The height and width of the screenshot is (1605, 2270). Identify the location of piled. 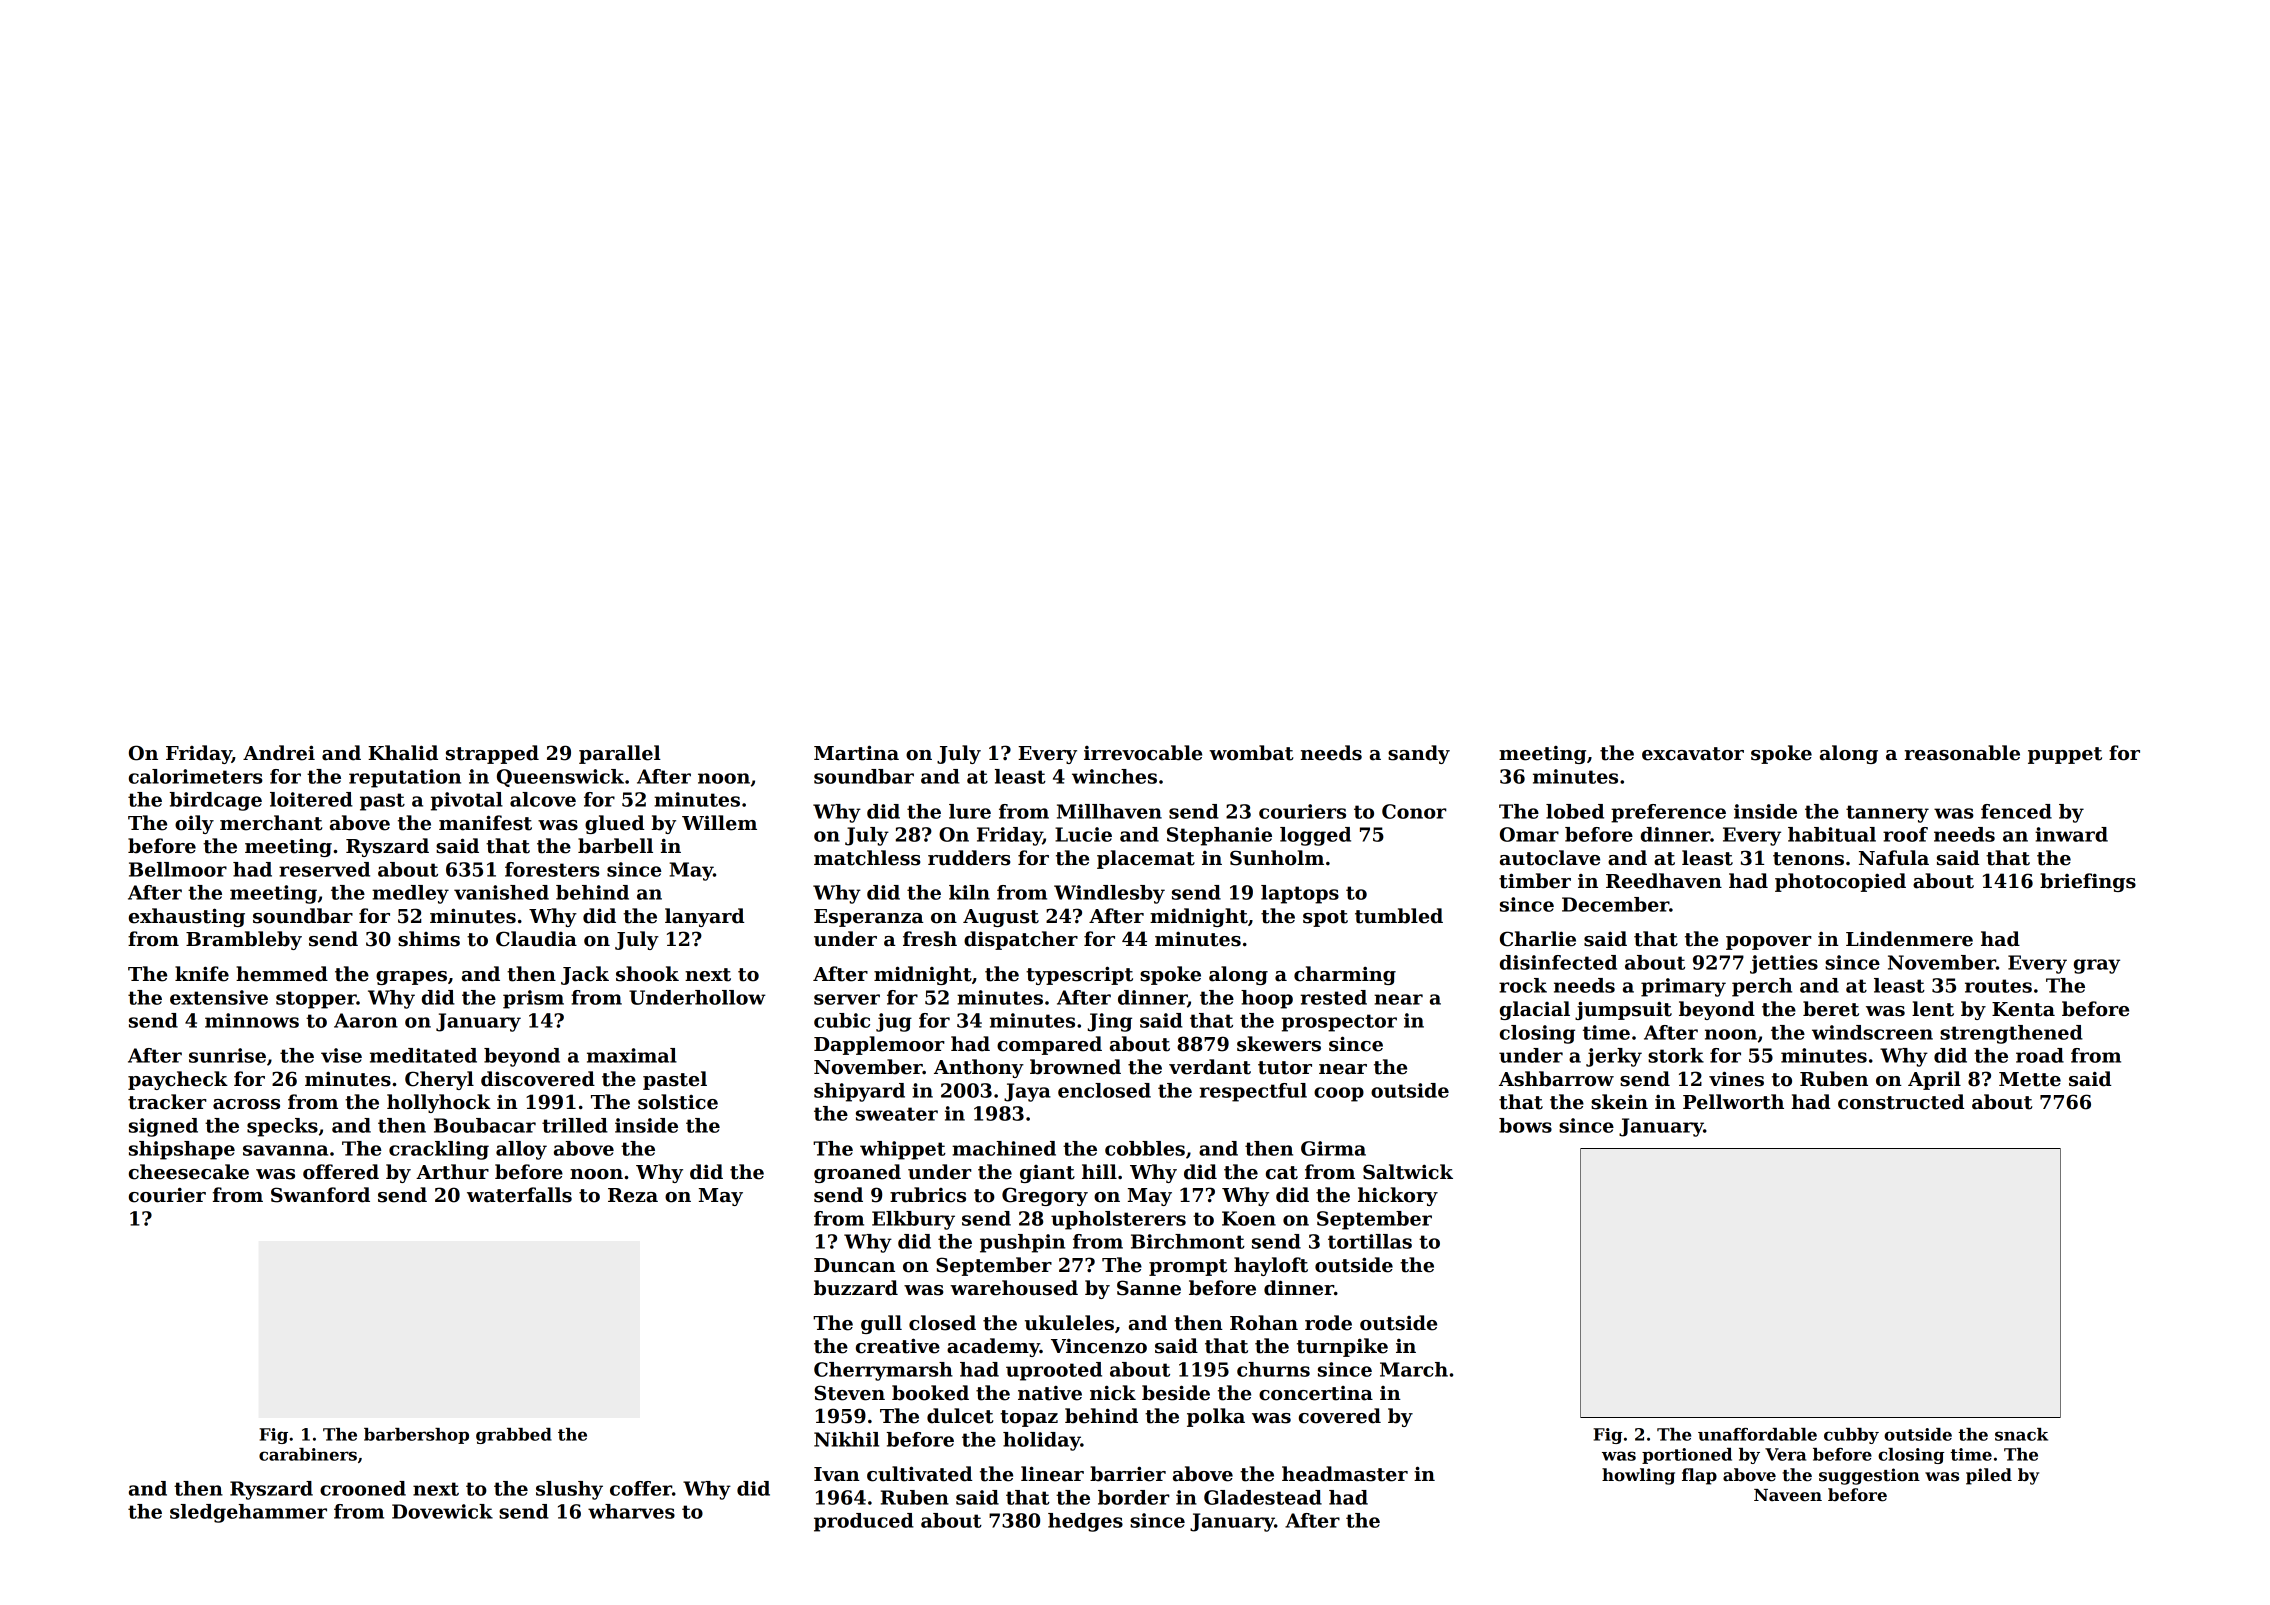
(1989, 1476).
